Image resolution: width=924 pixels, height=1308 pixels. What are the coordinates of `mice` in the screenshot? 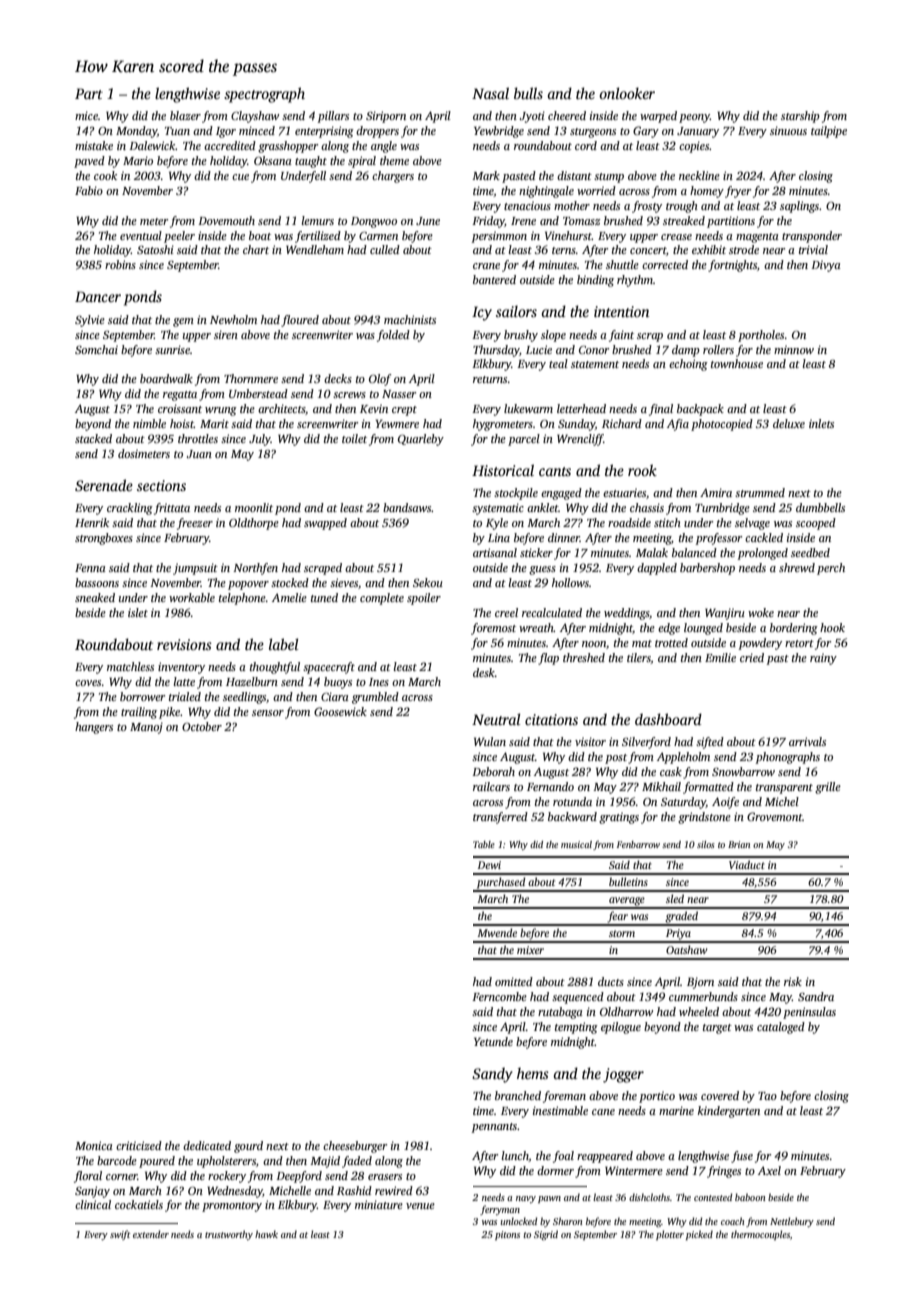 It's located at (86, 115).
